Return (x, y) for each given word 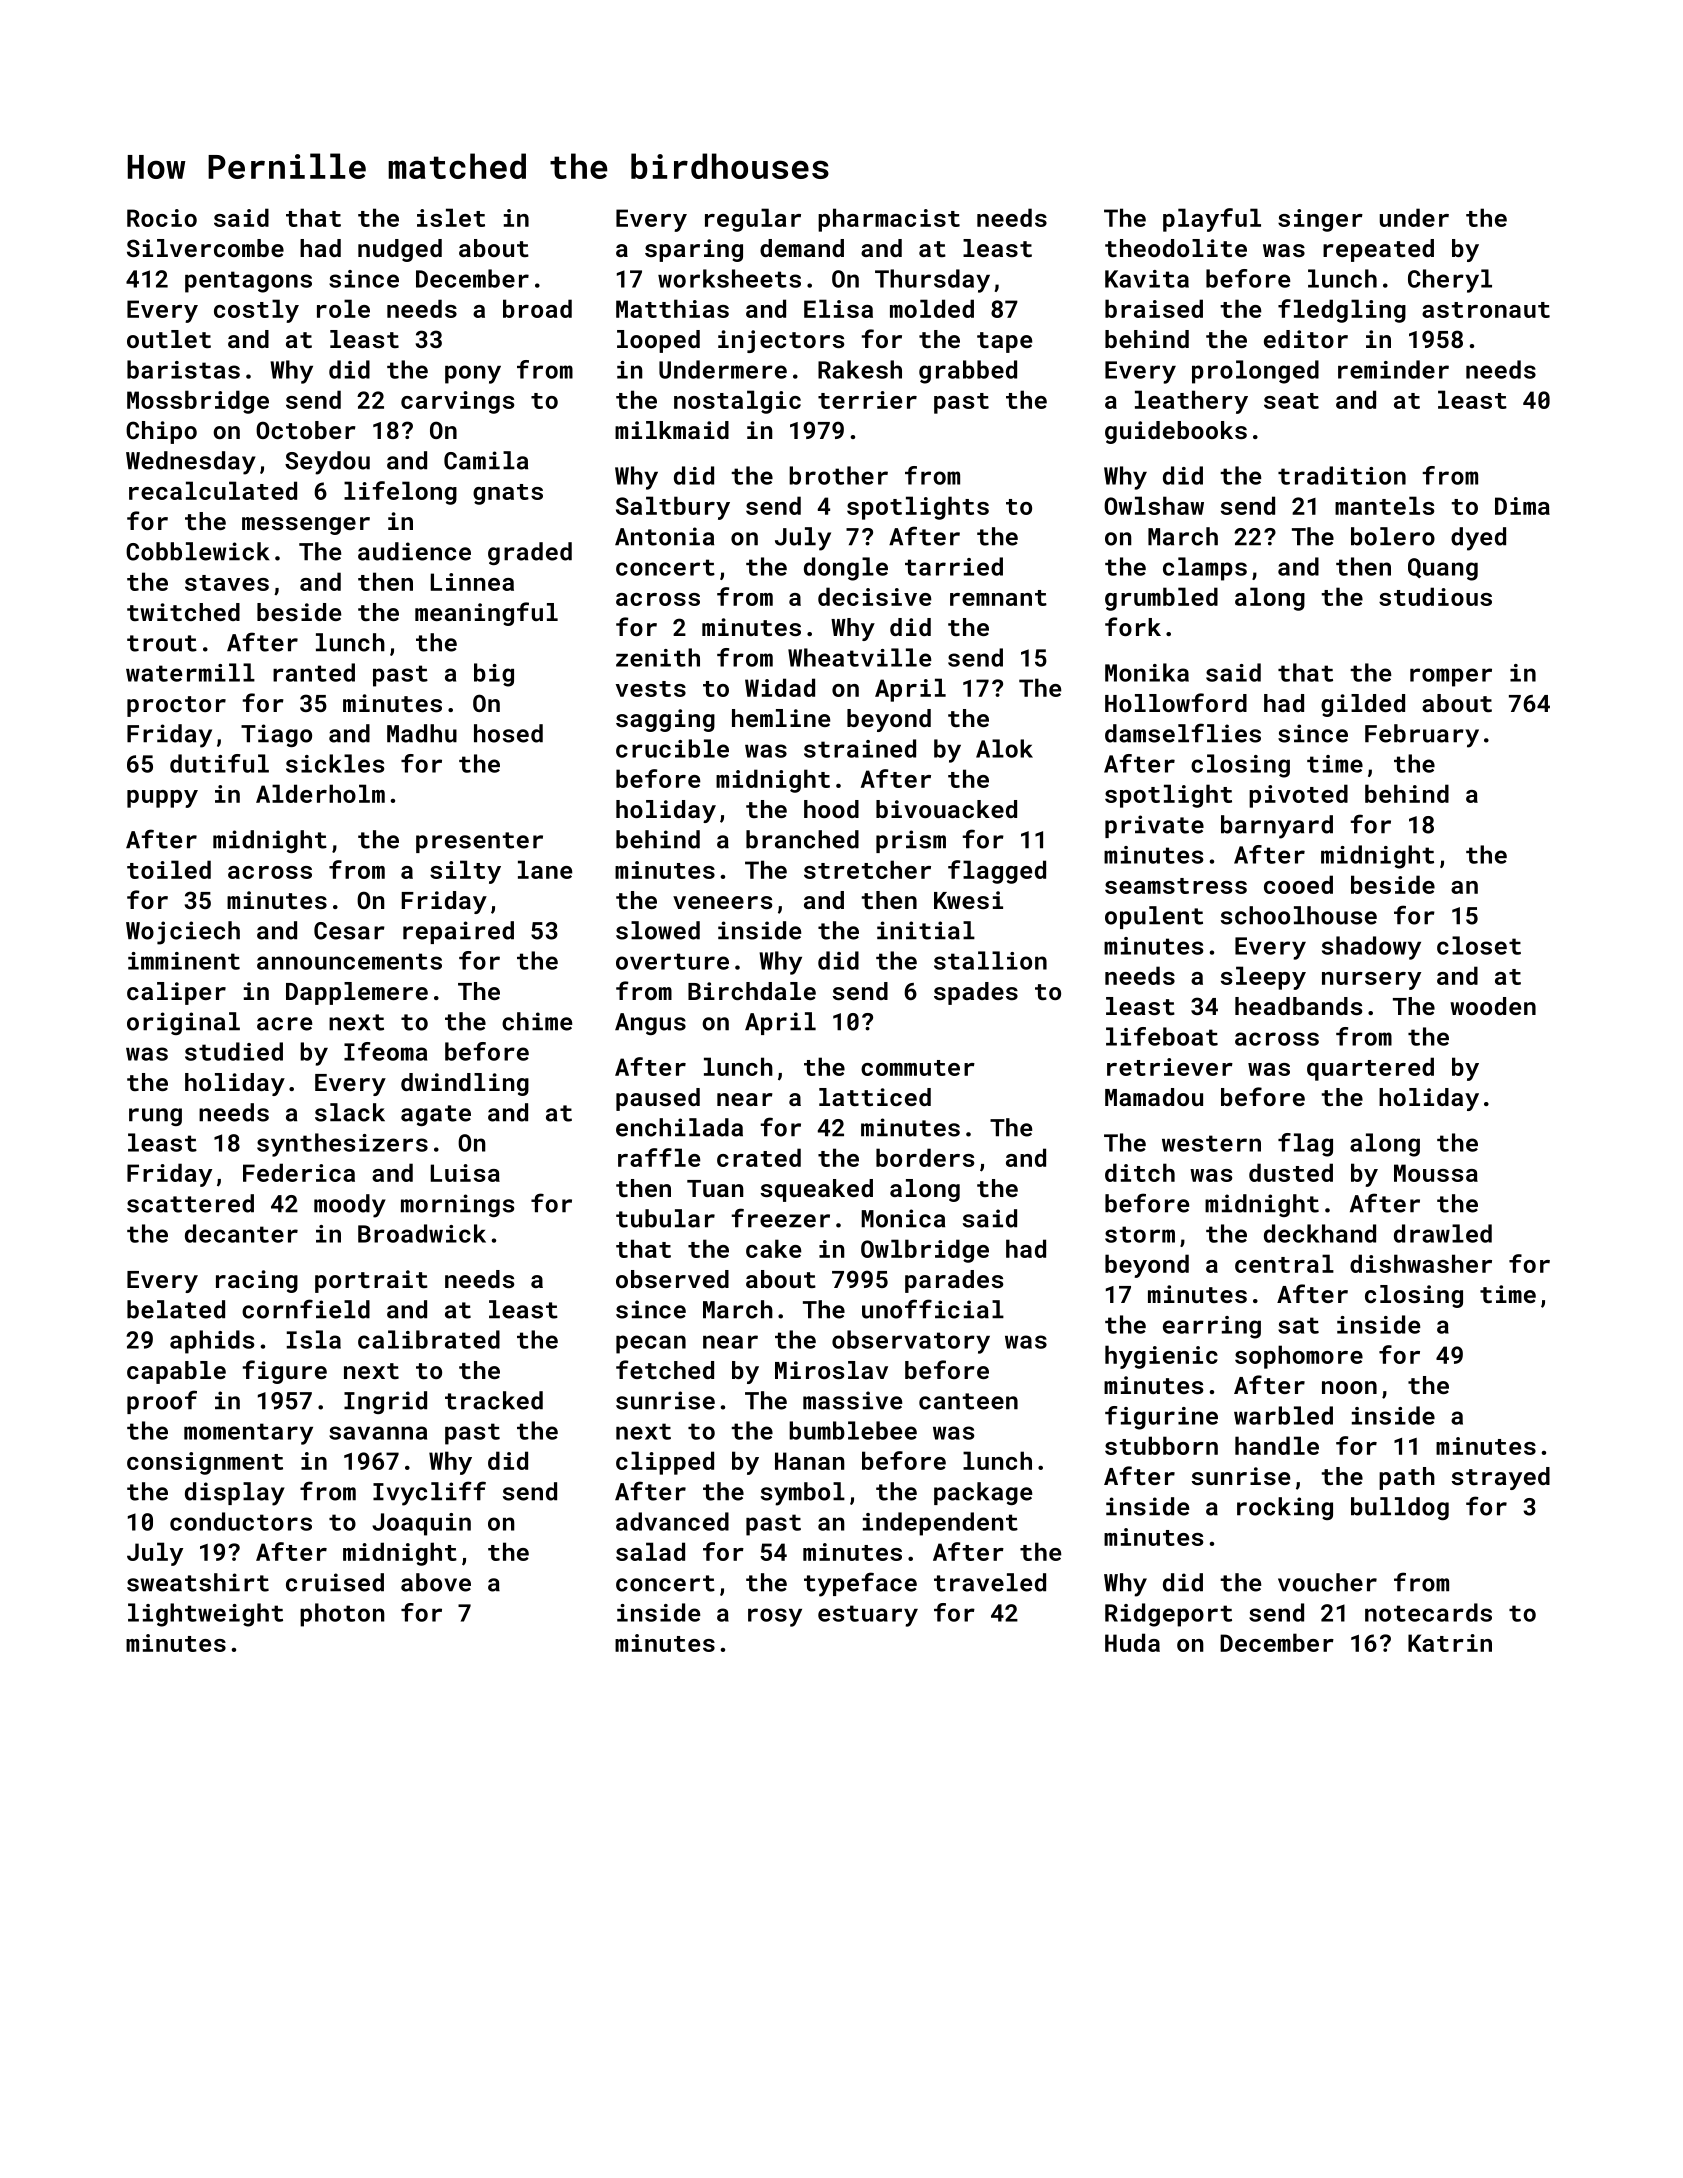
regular (753, 220)
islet (451, 217)
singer (1320, 220)
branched (802, 839)
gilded (1363, 705)
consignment (205, 1463)
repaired (458, 932)
